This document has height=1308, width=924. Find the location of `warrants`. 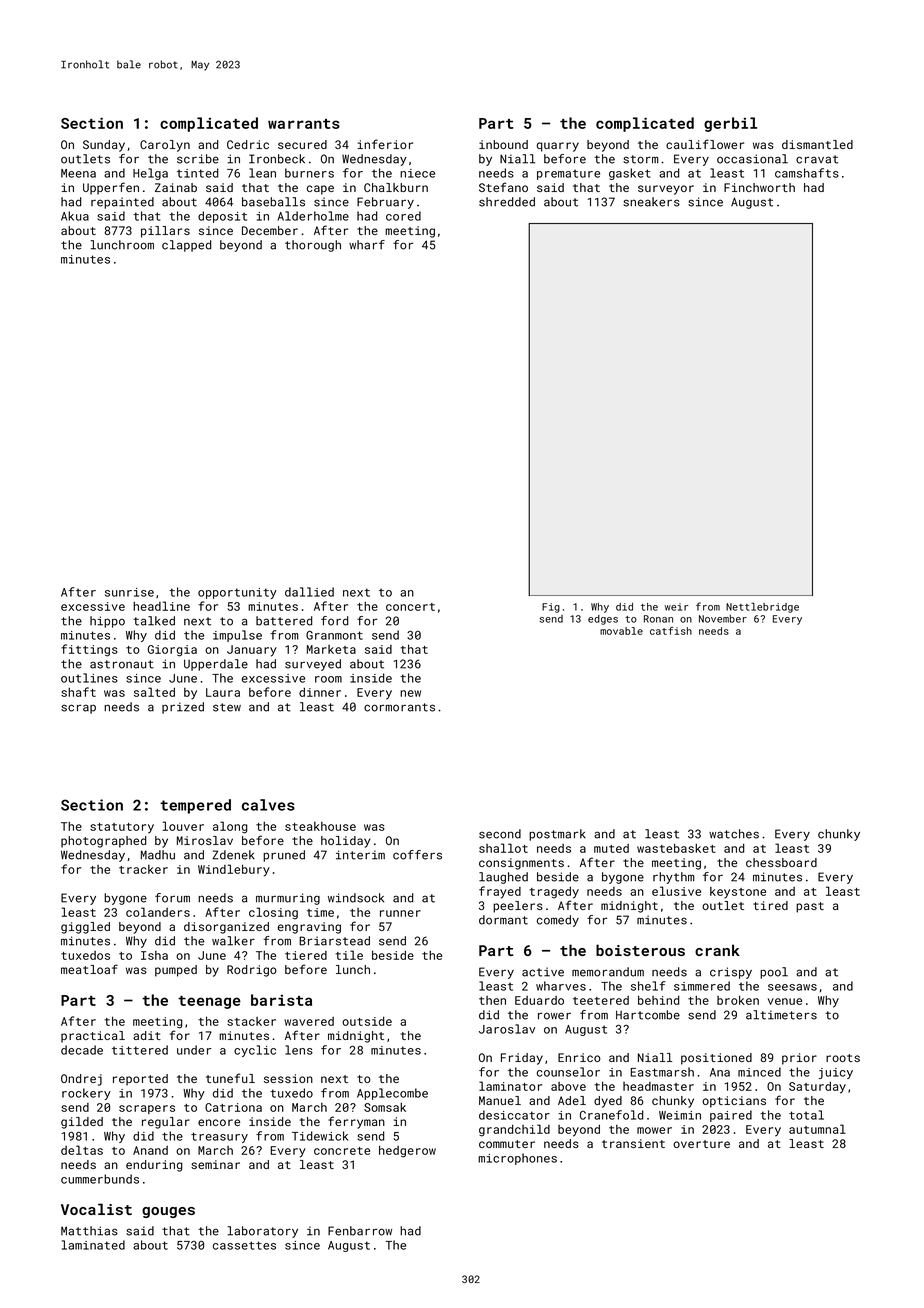

warrants is located at coordinates (304, 124).
